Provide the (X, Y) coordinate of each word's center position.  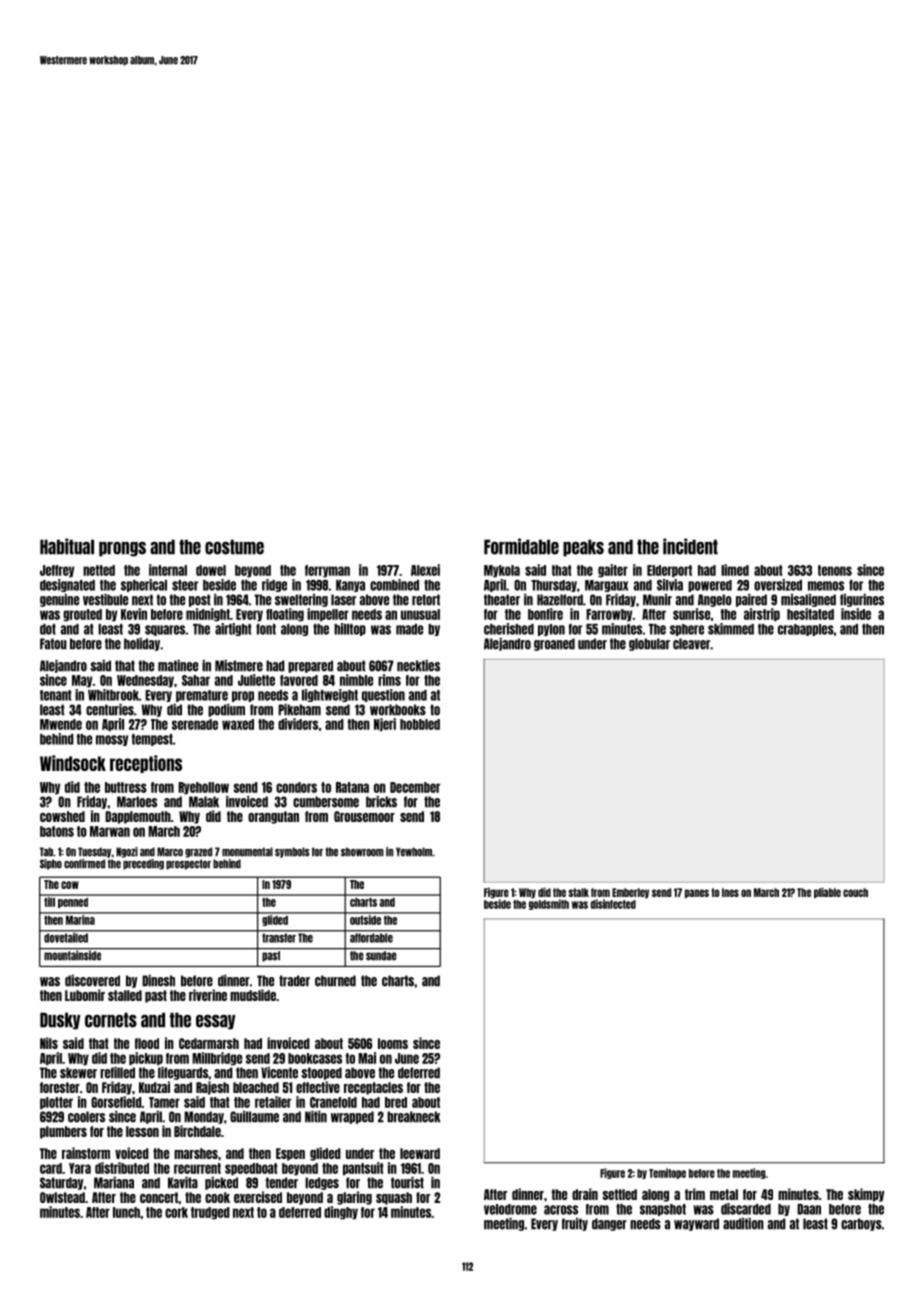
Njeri (385, 725)
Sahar (196, 680)
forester (60, 1087)
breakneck (413, 1117)
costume (234, 547)
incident (690, 546)
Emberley (630, 893)
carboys (861, 1224)
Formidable (521, 546)
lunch (126, 1212)
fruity (575, 1224)
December (415, 787)
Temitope (667, 1173)
